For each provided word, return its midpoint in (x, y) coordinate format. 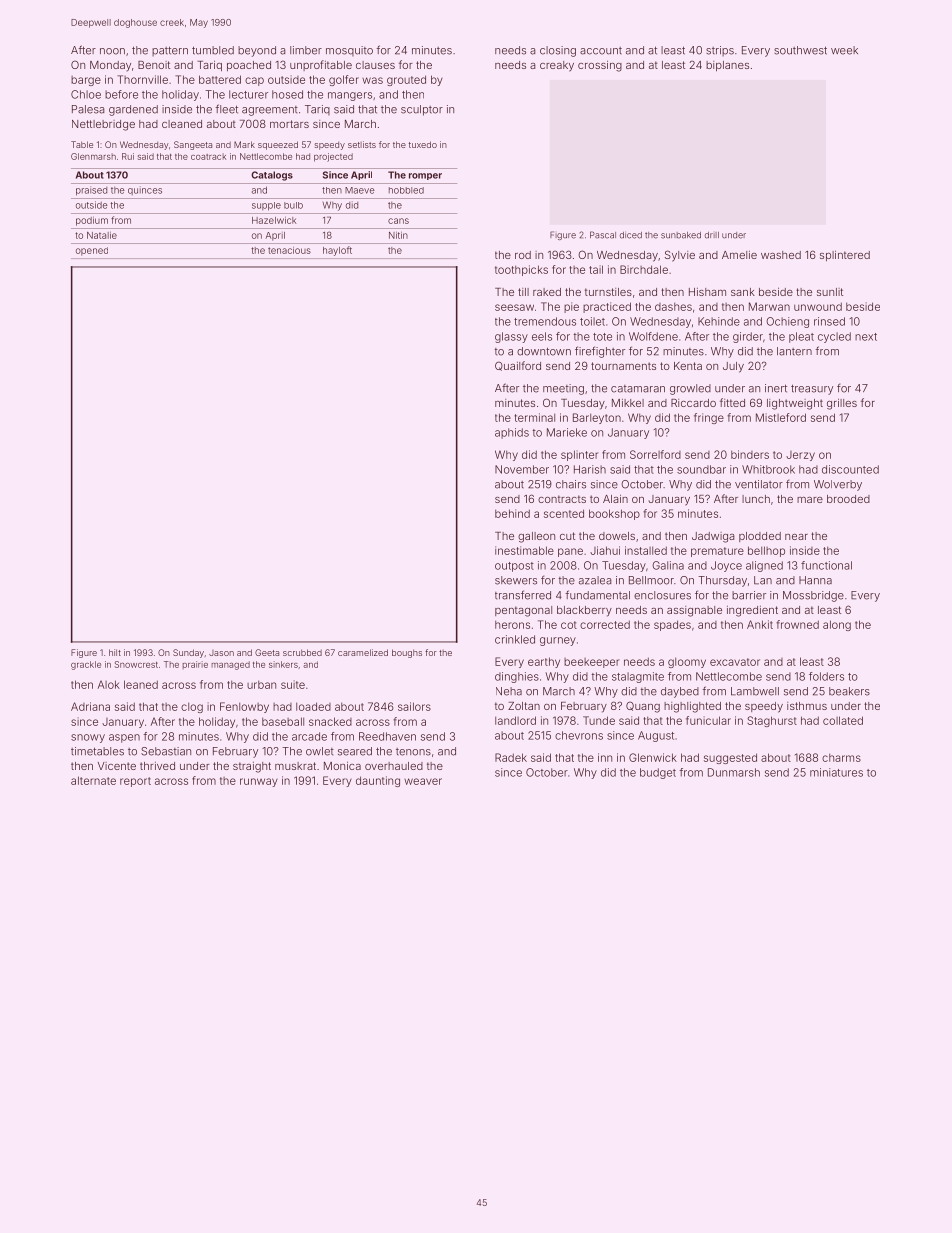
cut (567, 536)
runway (259, 782)
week (844, 50)
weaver (423, 781)
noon (112, 51)
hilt (115, 652)
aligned (764, 566)
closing (558, 51)
